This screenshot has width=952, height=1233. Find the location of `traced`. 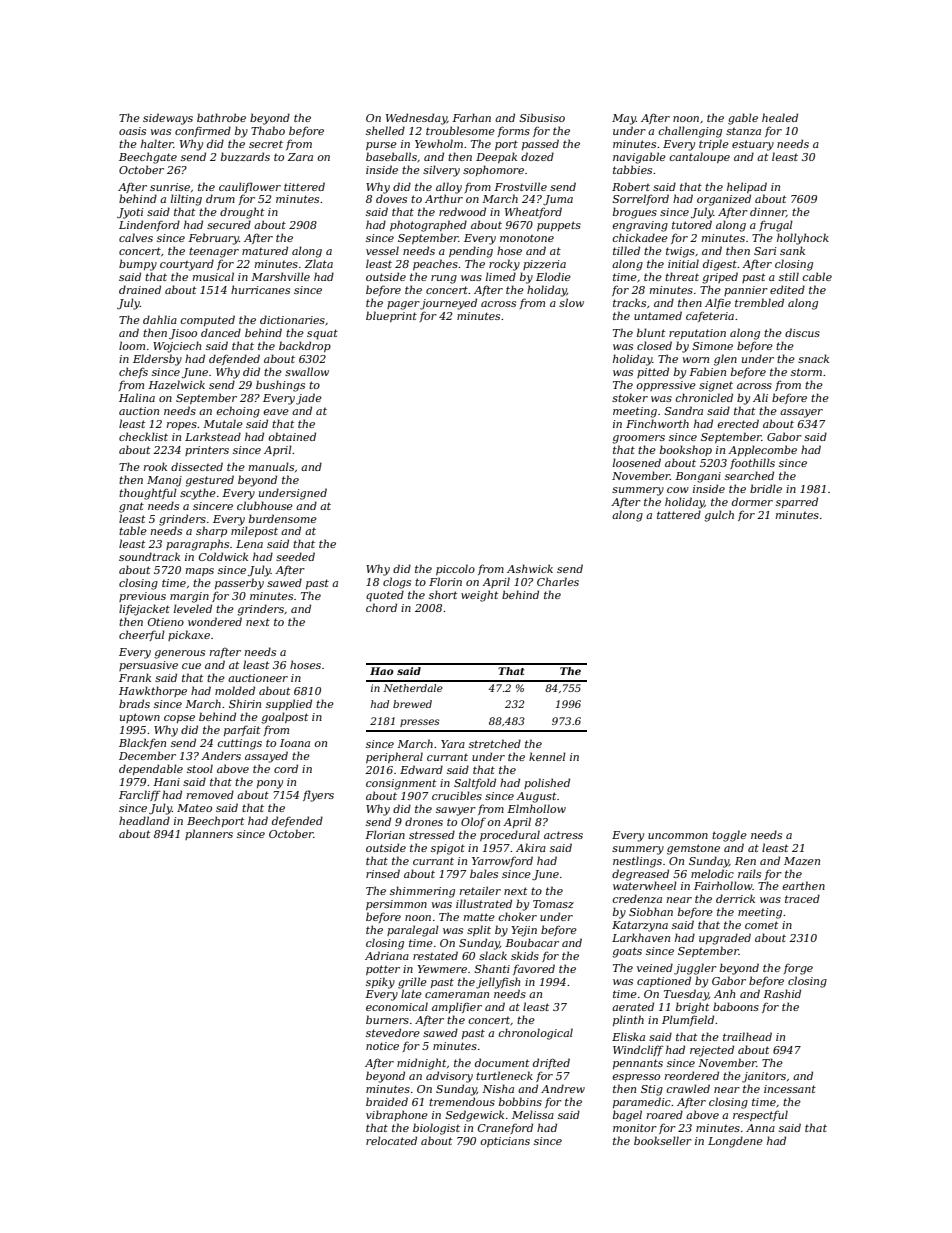

traced is located at coordinates (802, 898).
